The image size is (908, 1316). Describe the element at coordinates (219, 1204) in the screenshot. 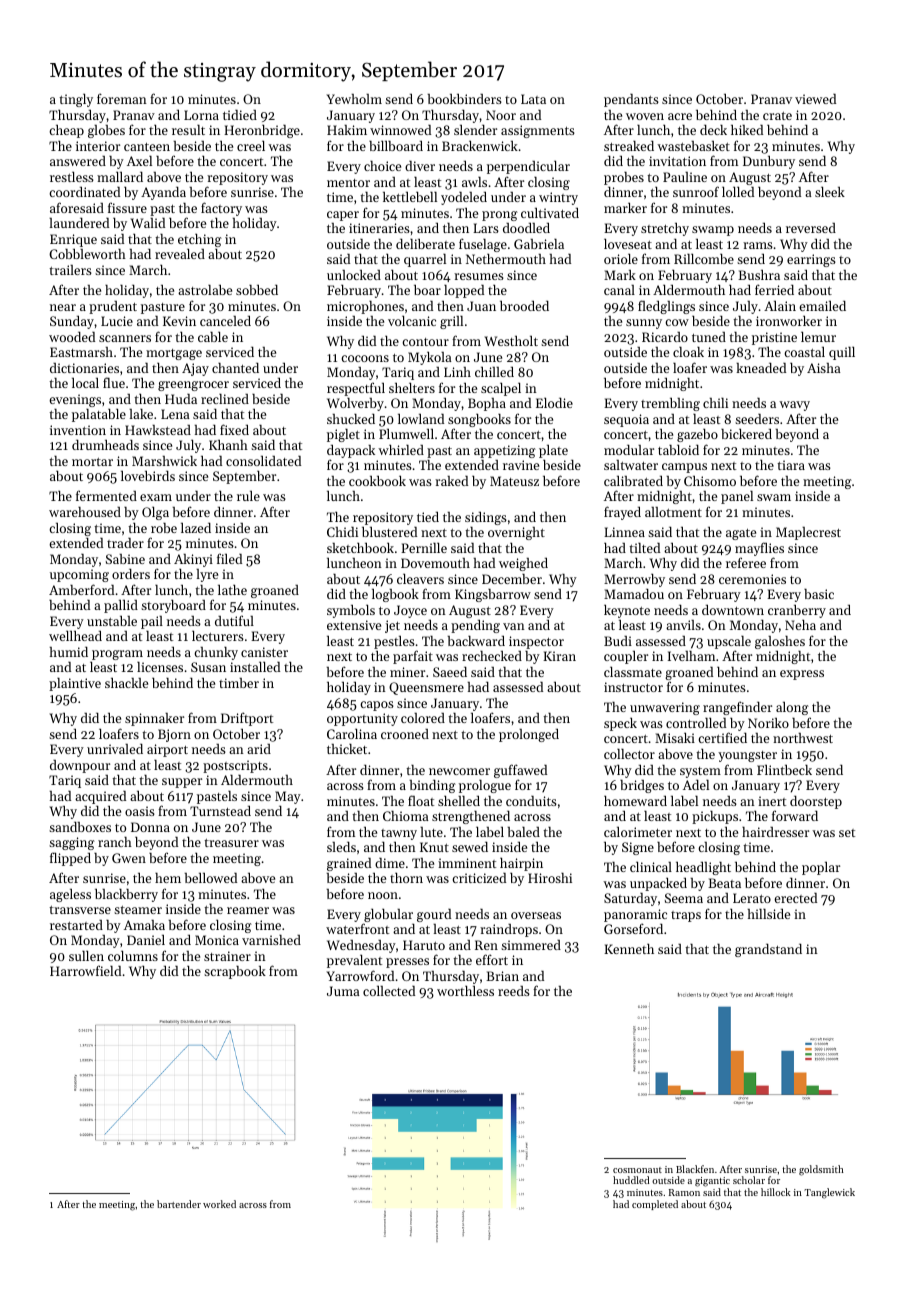

I see `worked` at that location.
